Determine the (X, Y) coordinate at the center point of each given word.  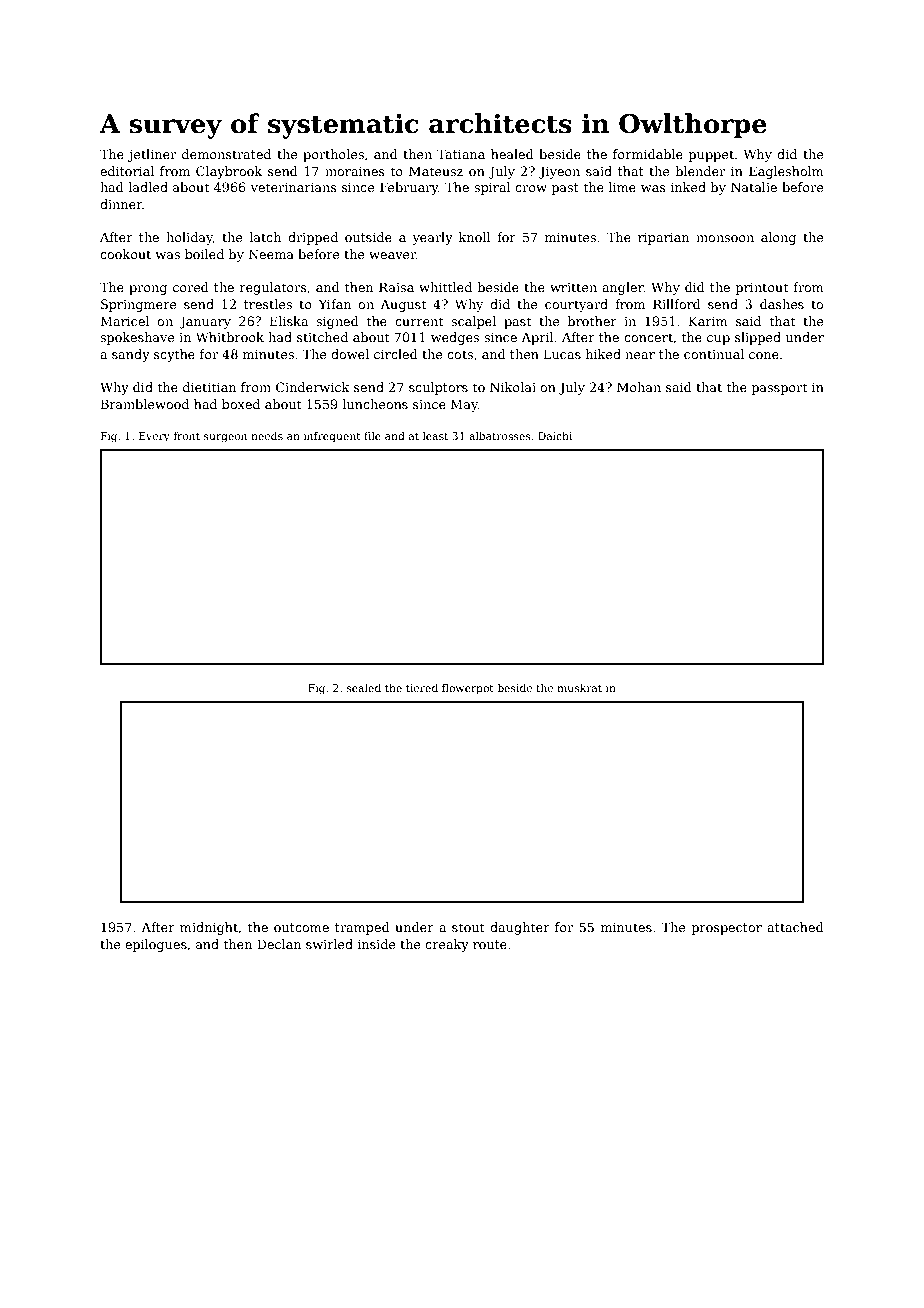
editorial (127, 171)
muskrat (579, 687)
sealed (364, 687)
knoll (475, 237)
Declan (279, 944)
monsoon (725, 238)
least (435, 435)
